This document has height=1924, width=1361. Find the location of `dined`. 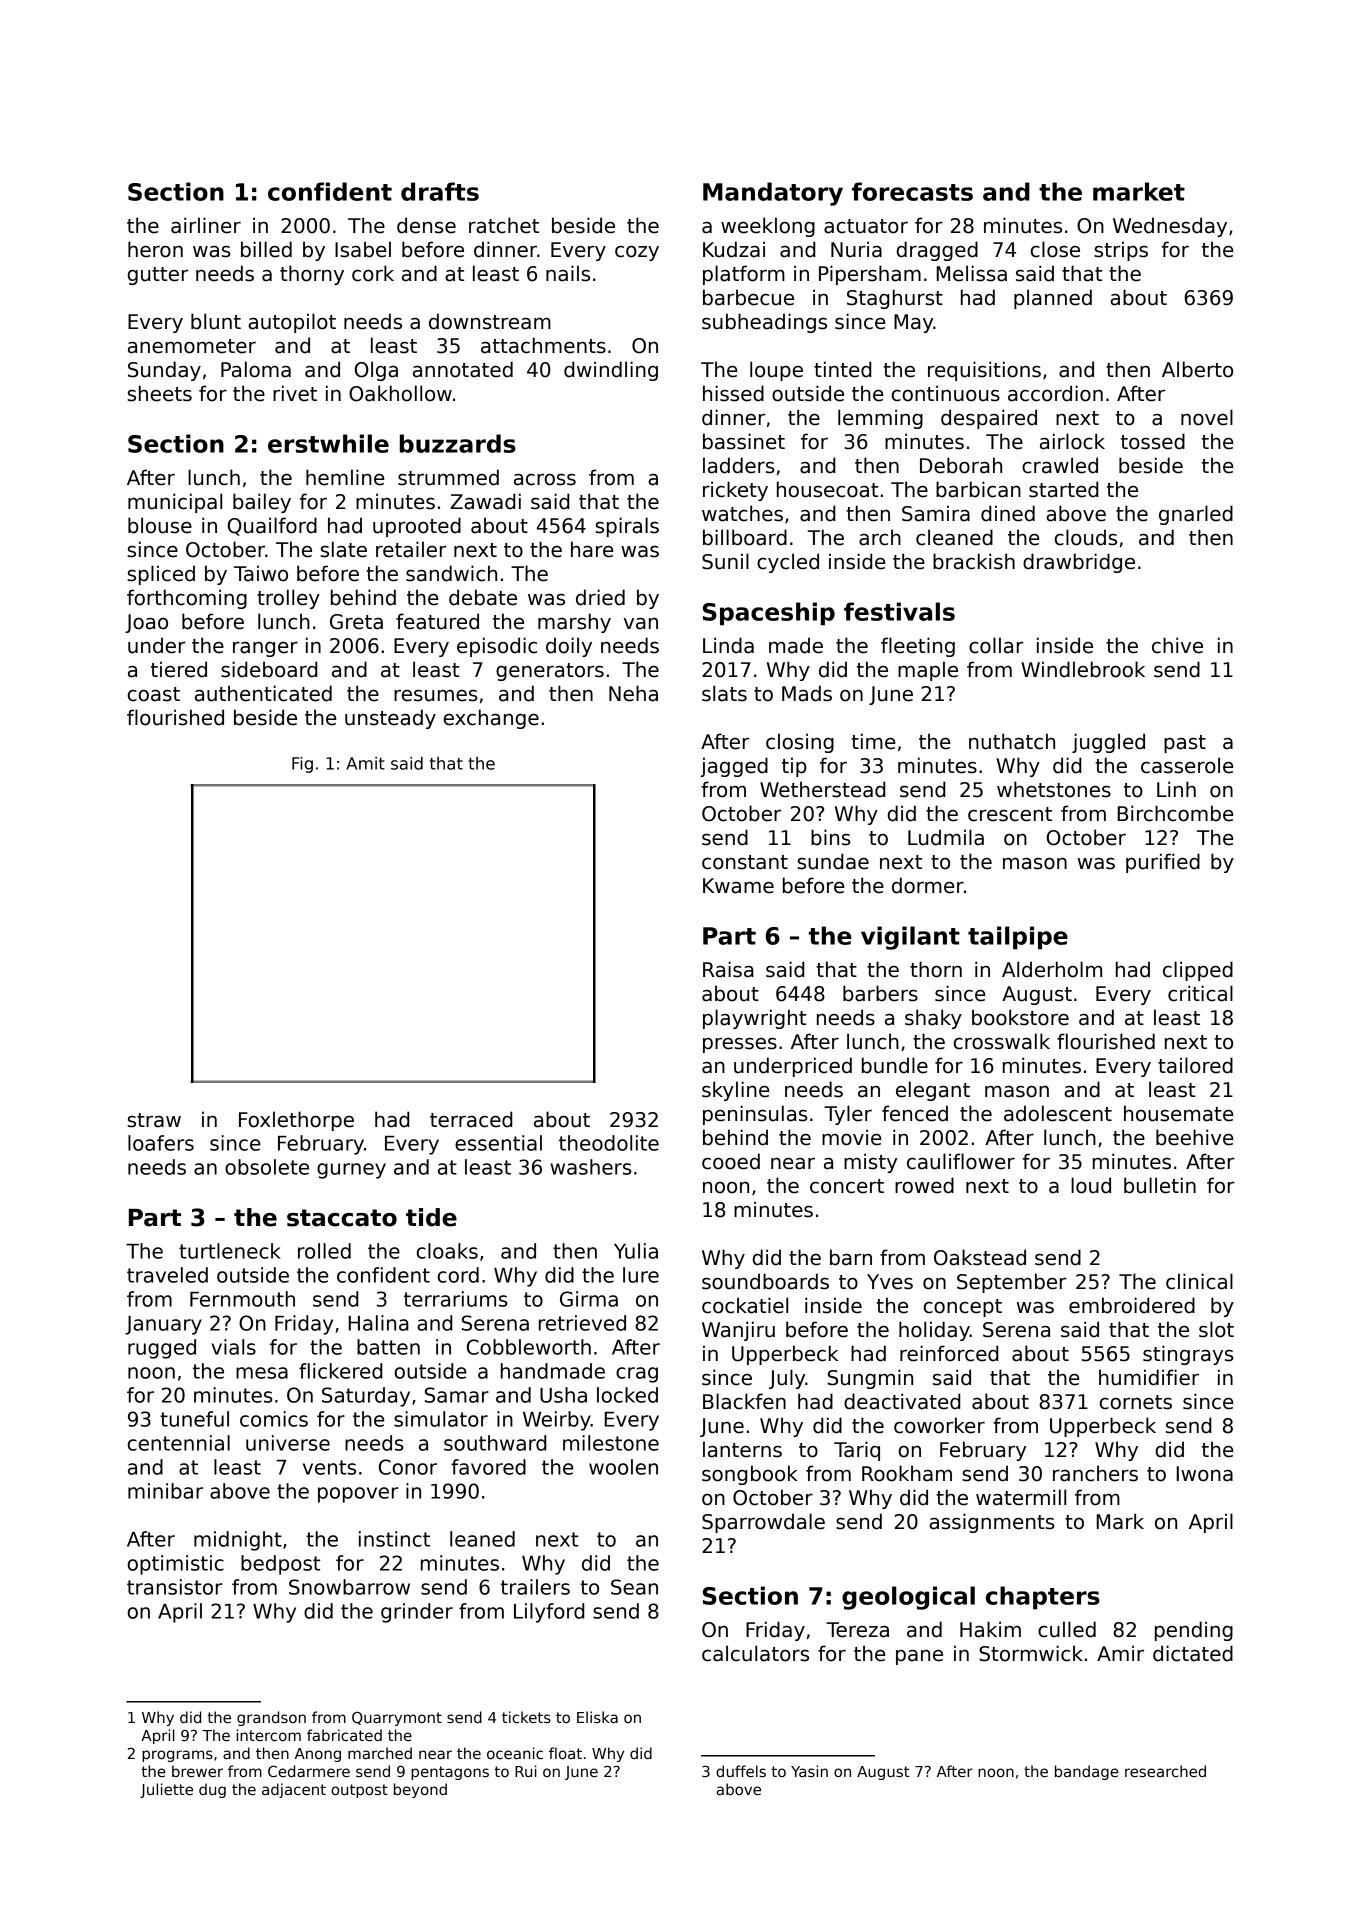

dined is located at coordinates (1008, 513).
